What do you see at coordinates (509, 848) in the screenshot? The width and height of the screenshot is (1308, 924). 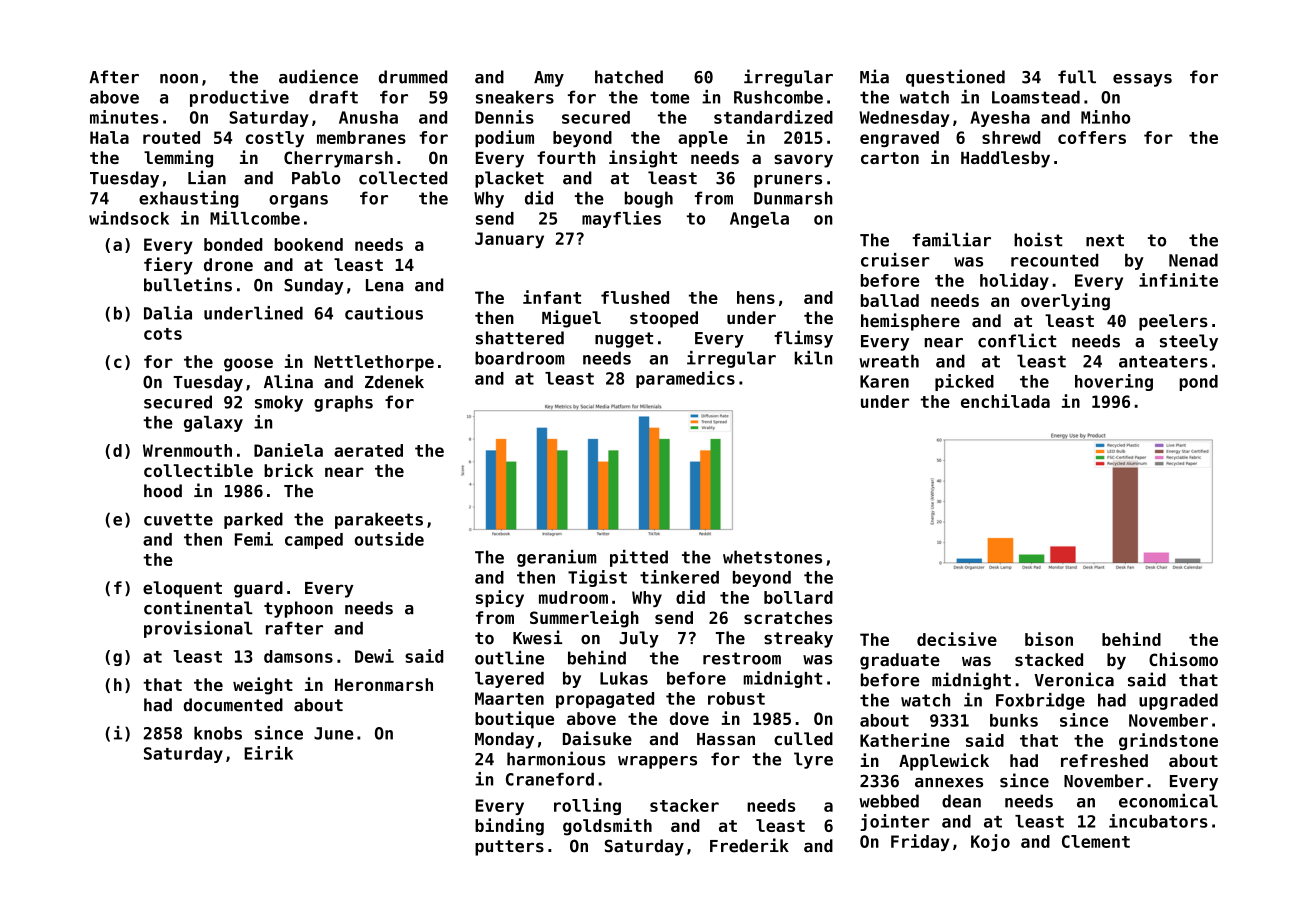 I see `putters` at bounding box center [509, 848].
